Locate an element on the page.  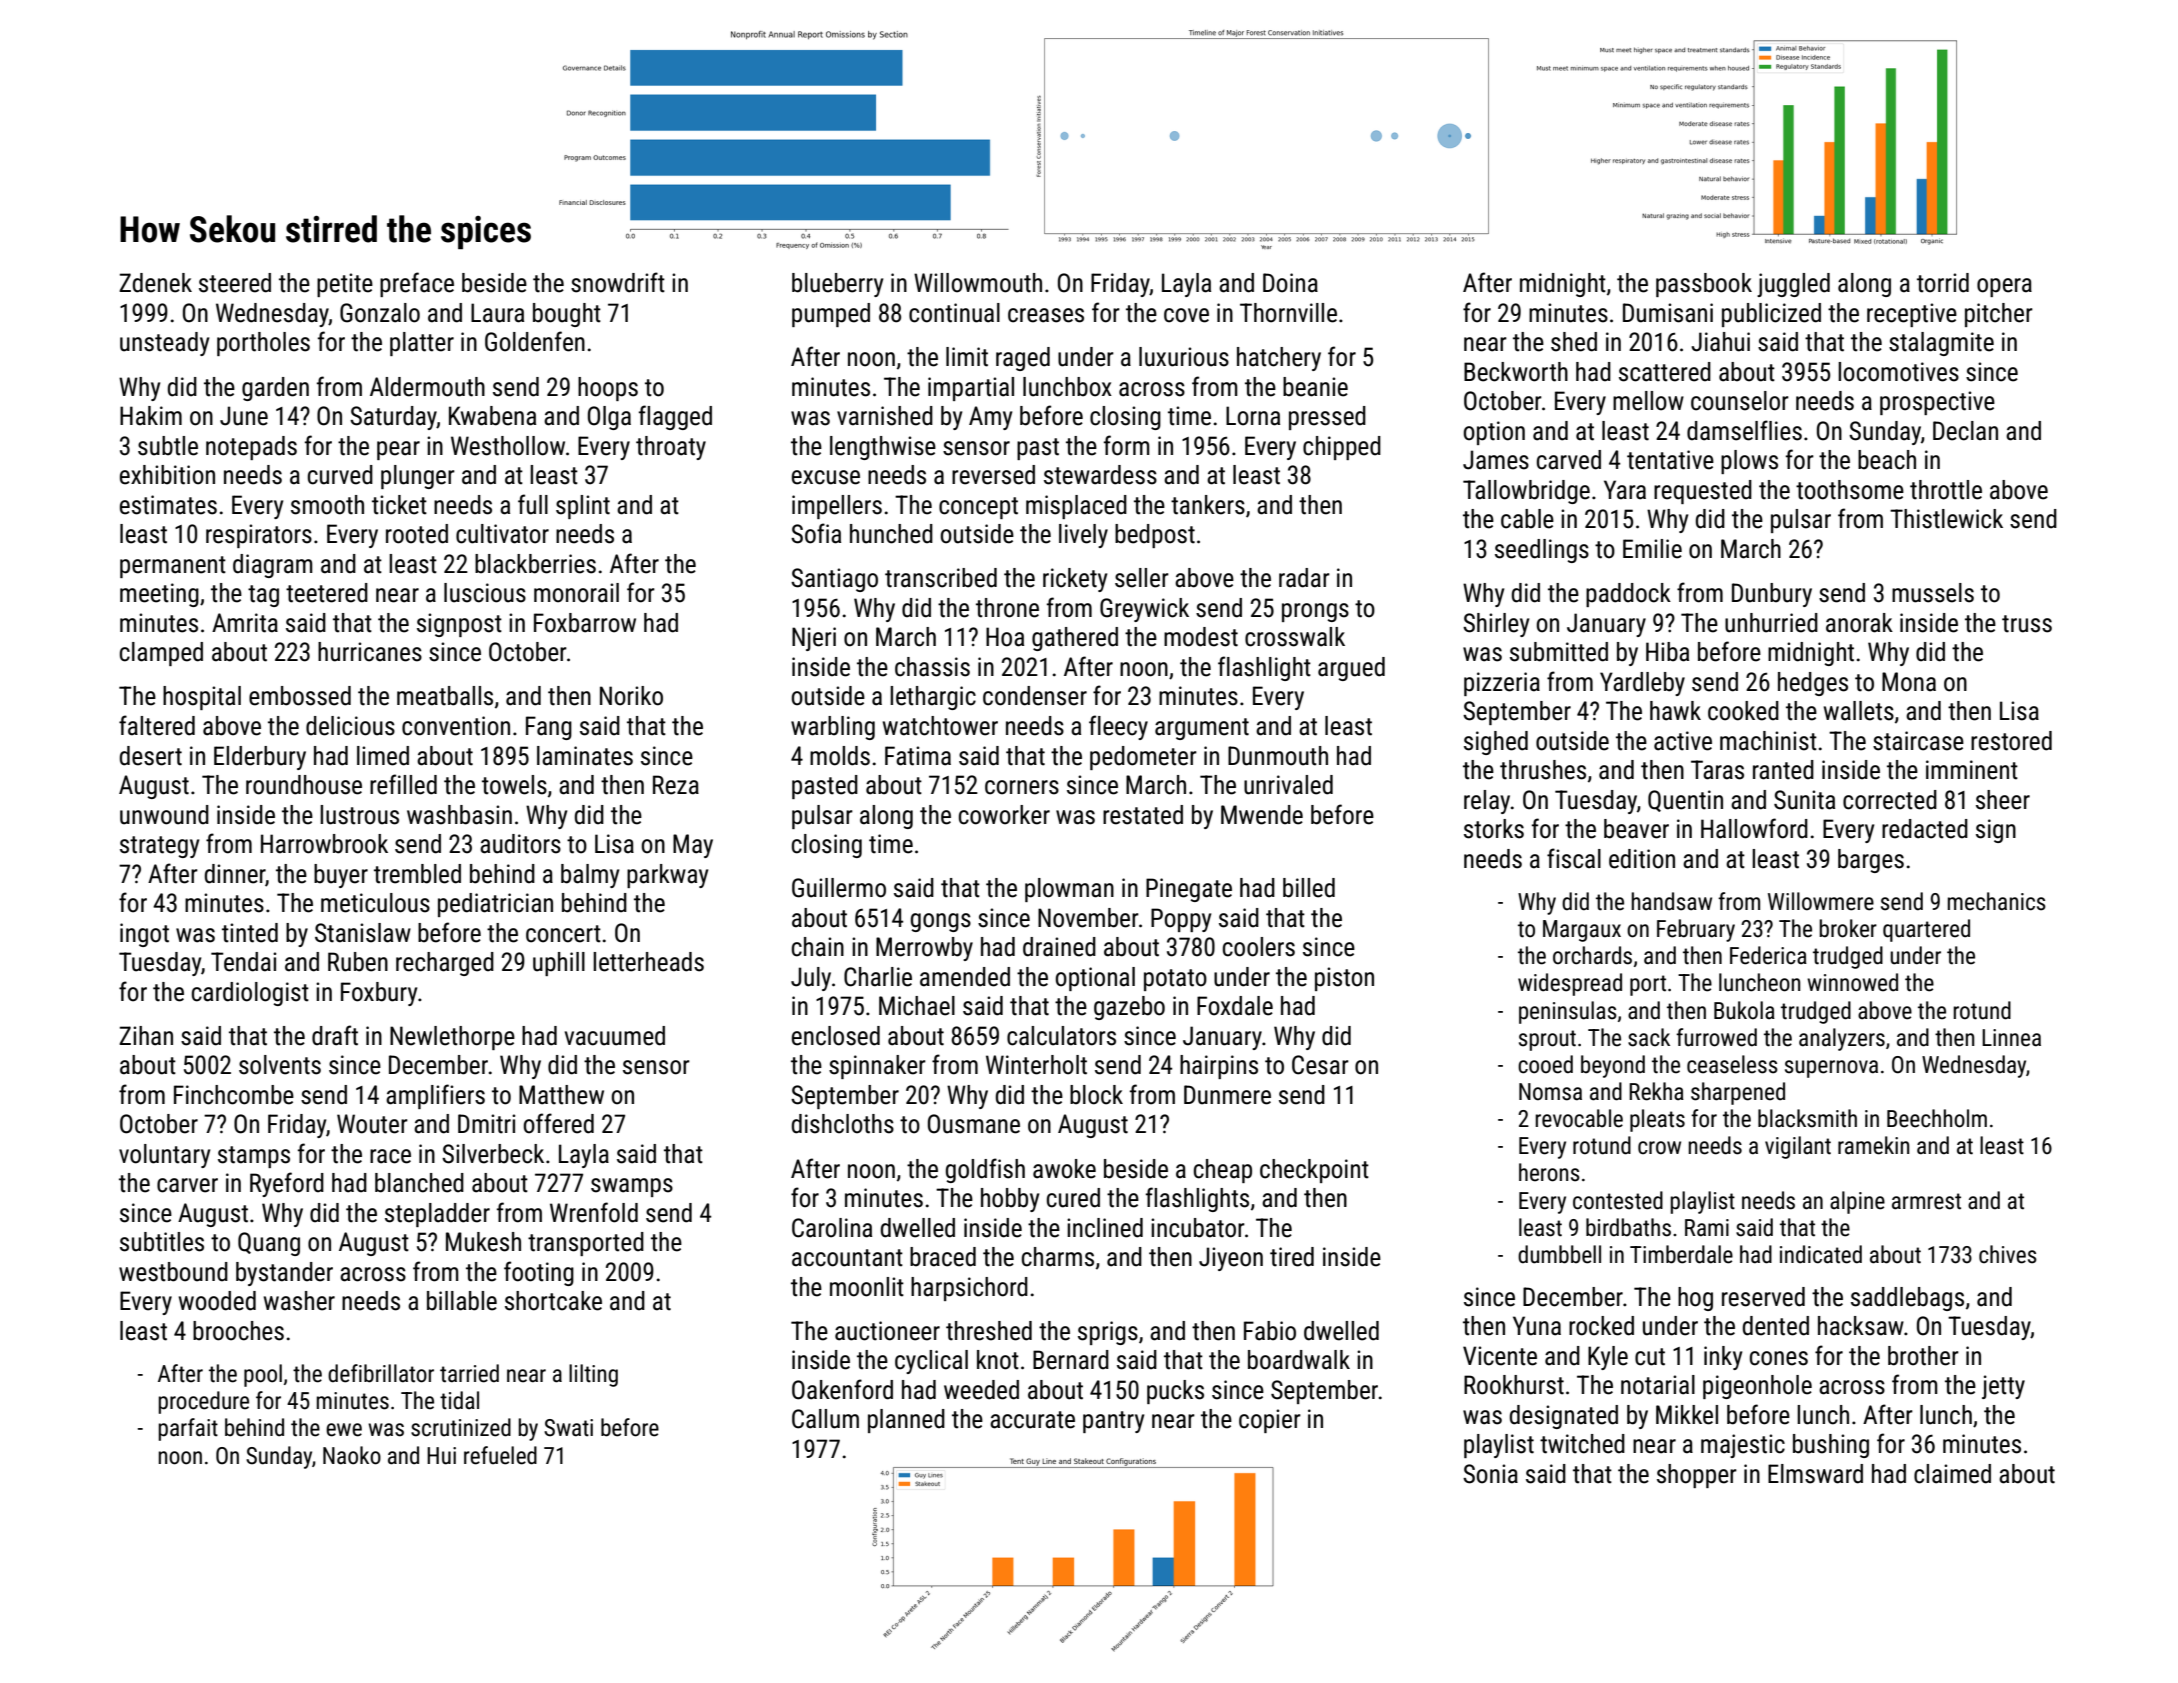
pleats is located at coordinates (1657, 1120).
